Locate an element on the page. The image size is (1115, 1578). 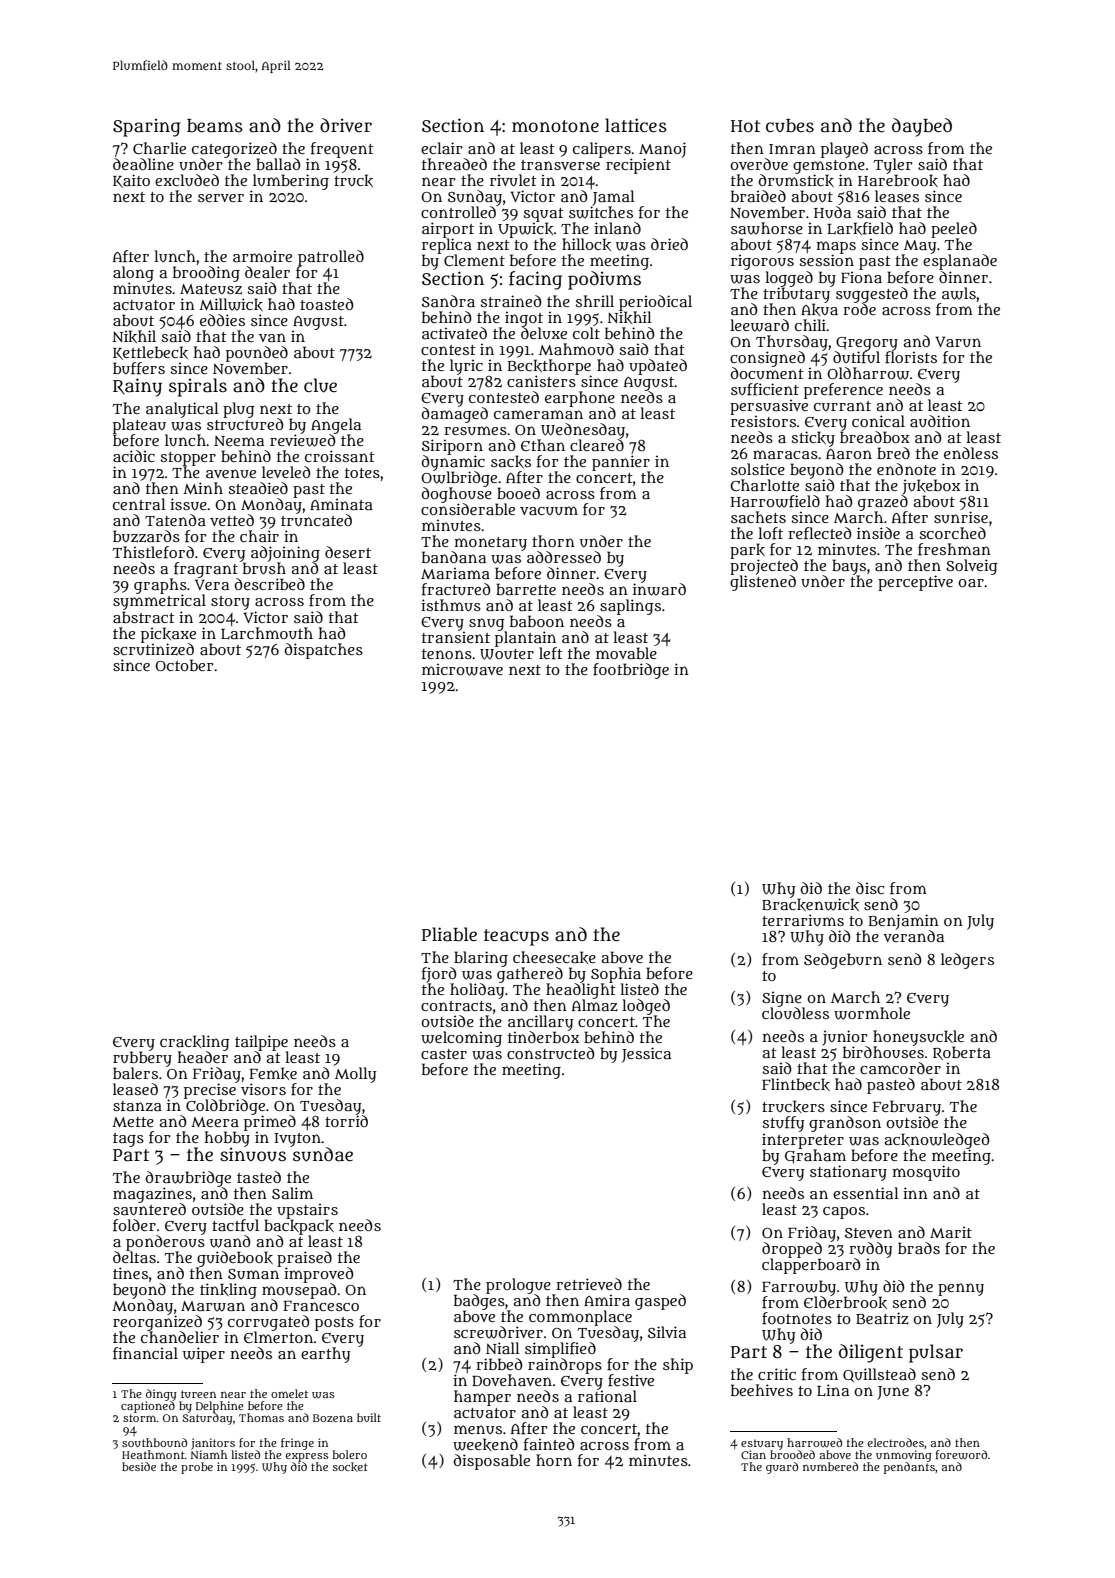
frequent is located at coordinates (342, 150).
